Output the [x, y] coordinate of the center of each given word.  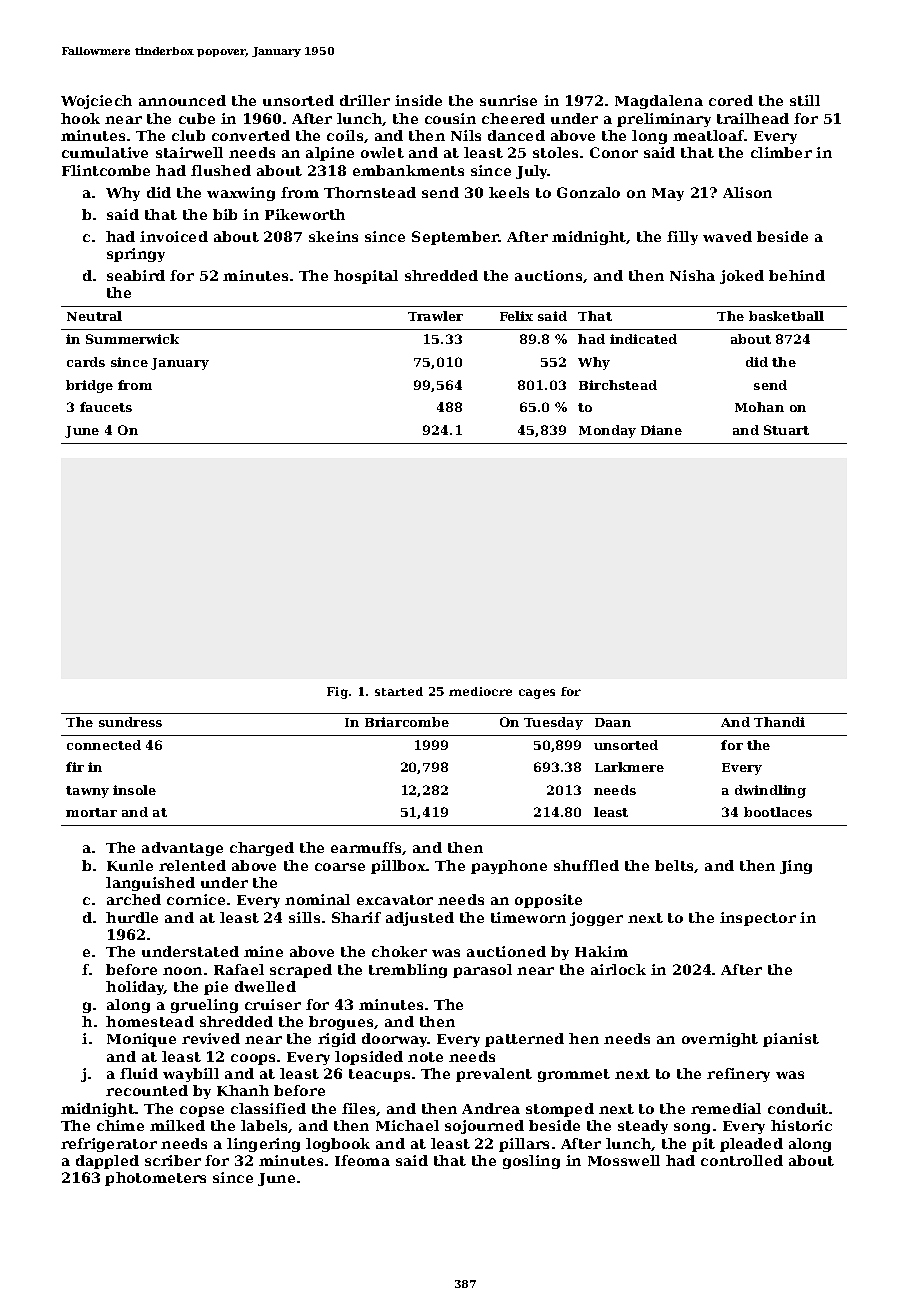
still [805, 100]
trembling [408, 971]
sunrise [508, 100]
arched [134, 899]
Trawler [435, 316]
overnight [720, 1040]
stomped [560, 1110]
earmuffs [366, 847]
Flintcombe [106, 170]
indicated [643, 339]
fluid [139, 1073]
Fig [337, 693]
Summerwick [132, 339]
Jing [796, 867]
